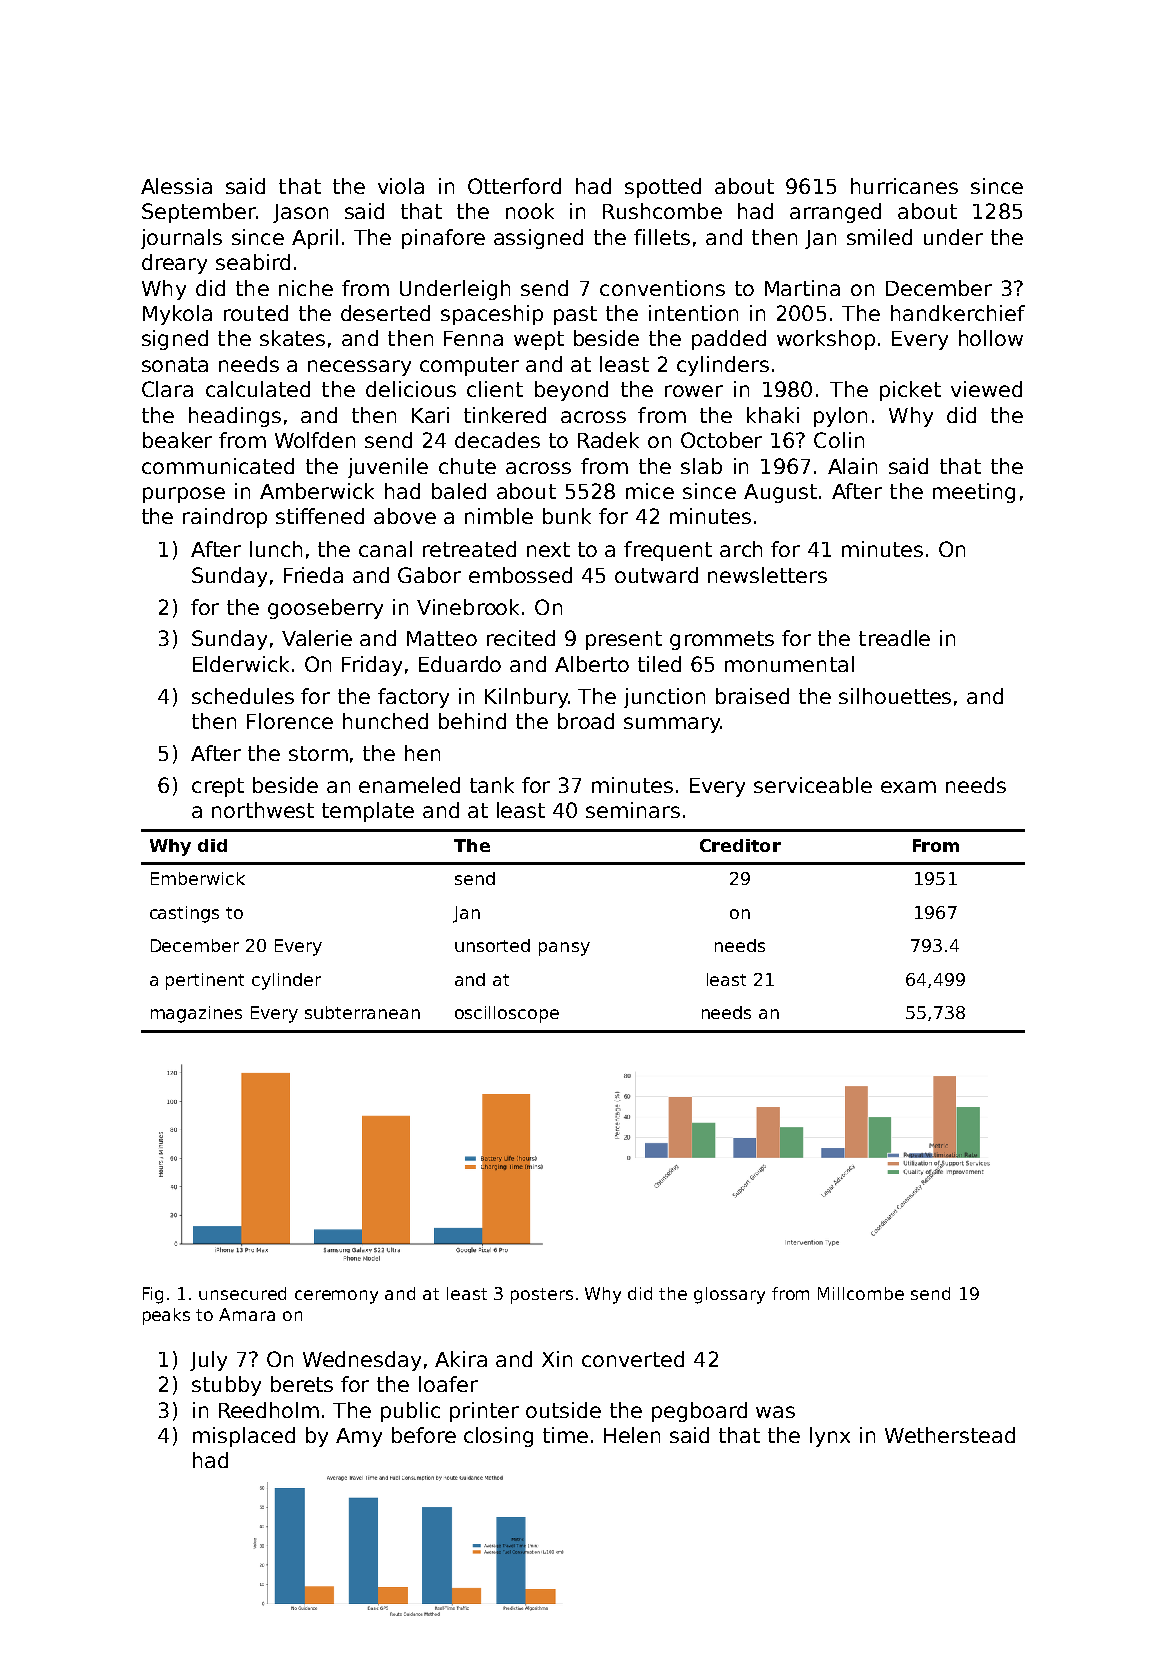 Image resolution: width=1165 pixels, height=1654 pixels. Describe the element at coordinates (802, 288) in the screenshot. I see `Martina` at that location.
